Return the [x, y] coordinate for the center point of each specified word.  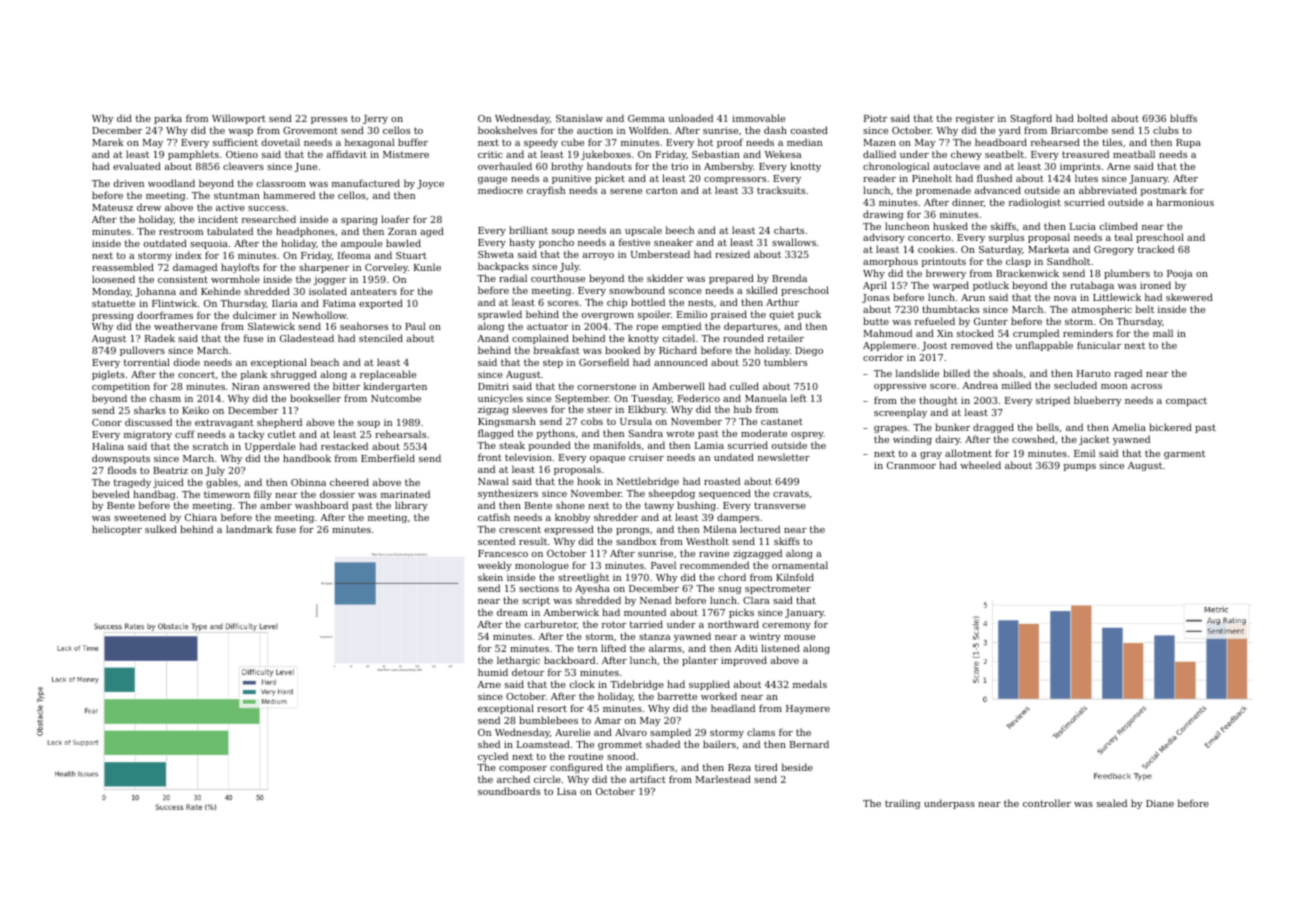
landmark [249, 529]
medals [810, 684]
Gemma [646, 118]
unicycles [500, 399]
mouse [799, 637]
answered [286, 386]
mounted [645, 612]
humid [493, 672]
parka [168, 119]
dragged [993, 428]
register [975, 119]
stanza [655, 636]
